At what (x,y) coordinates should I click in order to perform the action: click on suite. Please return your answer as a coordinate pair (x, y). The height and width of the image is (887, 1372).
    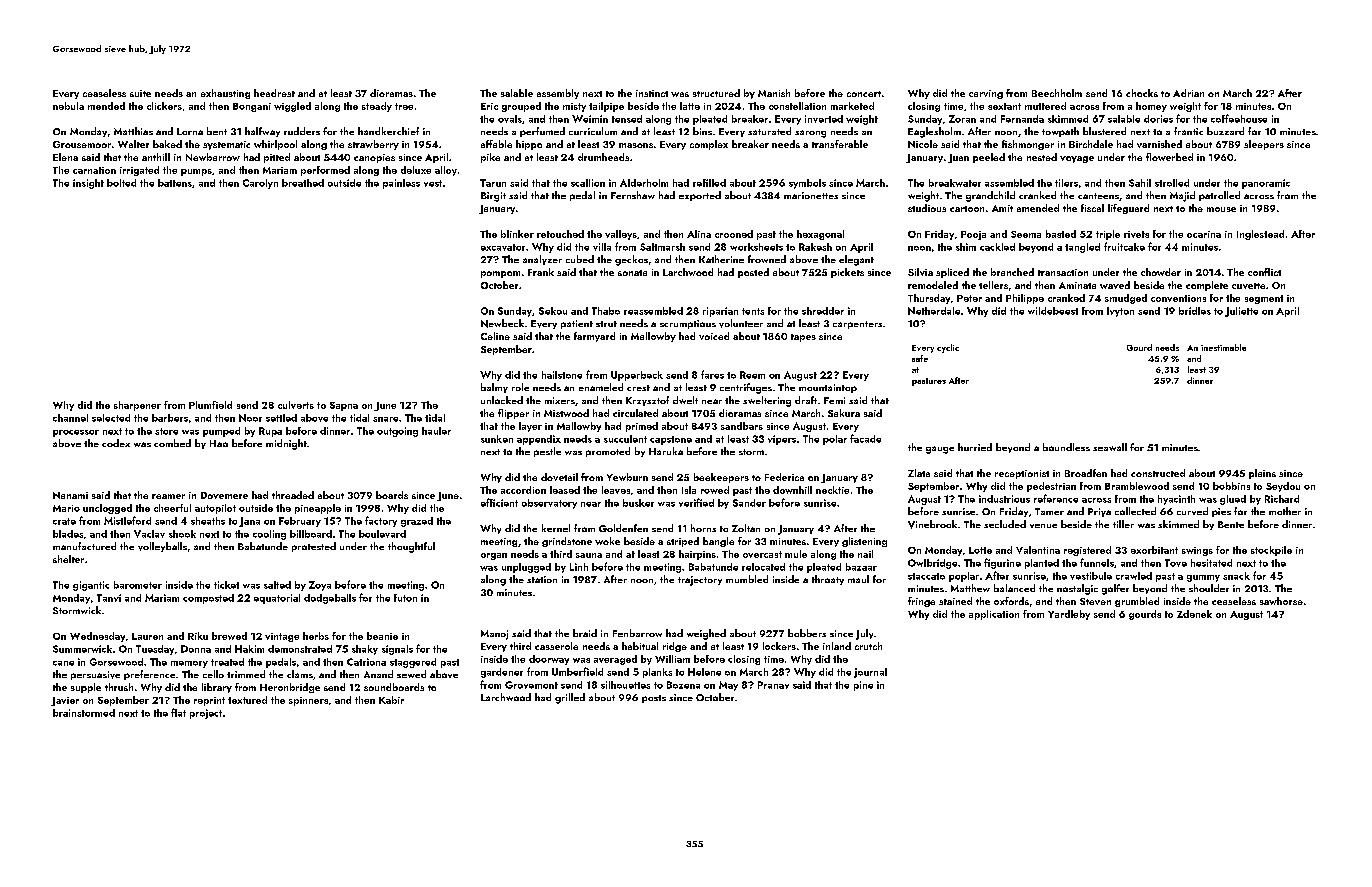
    Looking at the image, I should click on (140, 93).
